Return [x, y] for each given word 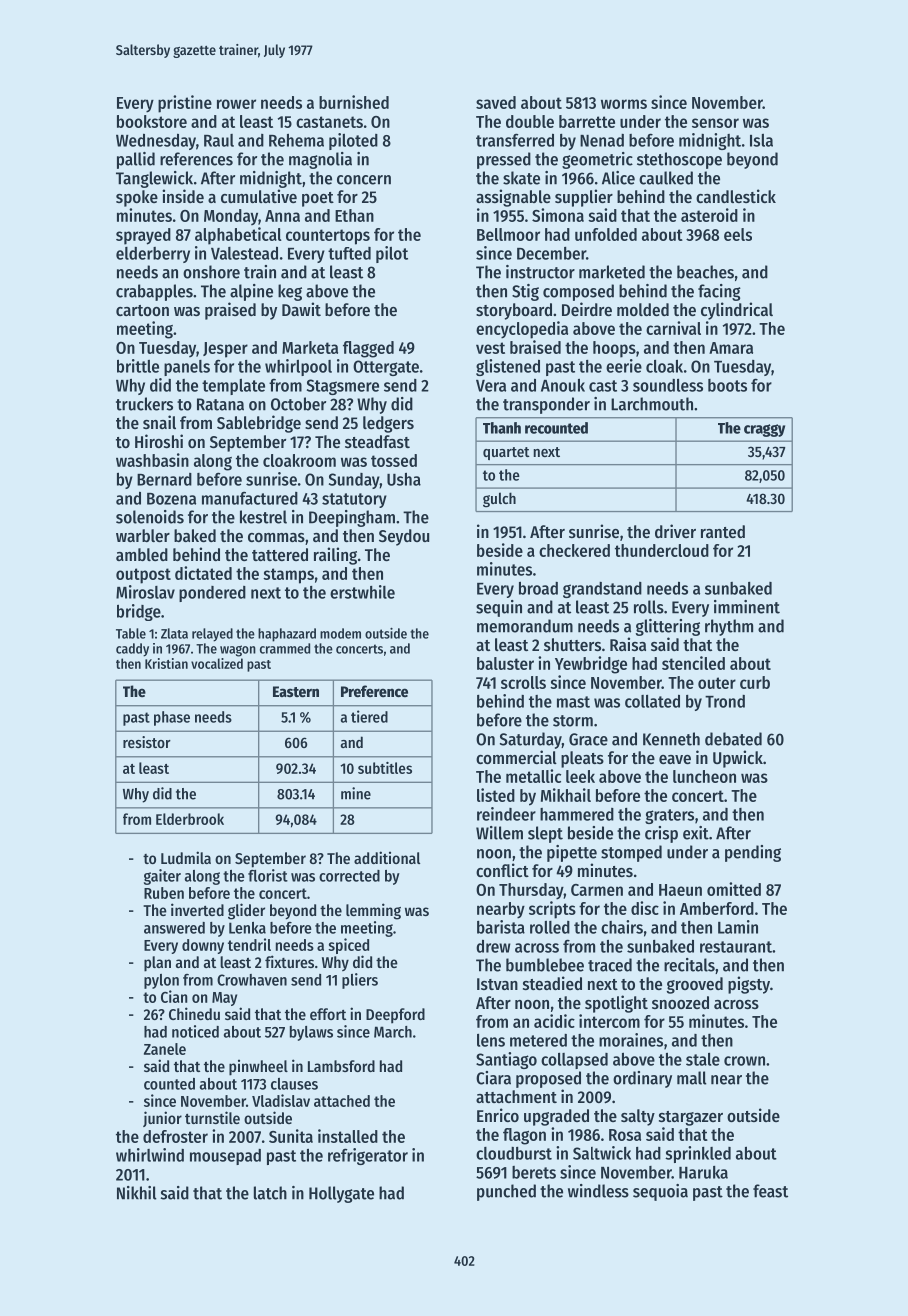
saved [496, 102]
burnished [354, 102]
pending [753, 853]
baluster [505, 663]
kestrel [263, 517]
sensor [715, 123]
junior [162, 1119]
